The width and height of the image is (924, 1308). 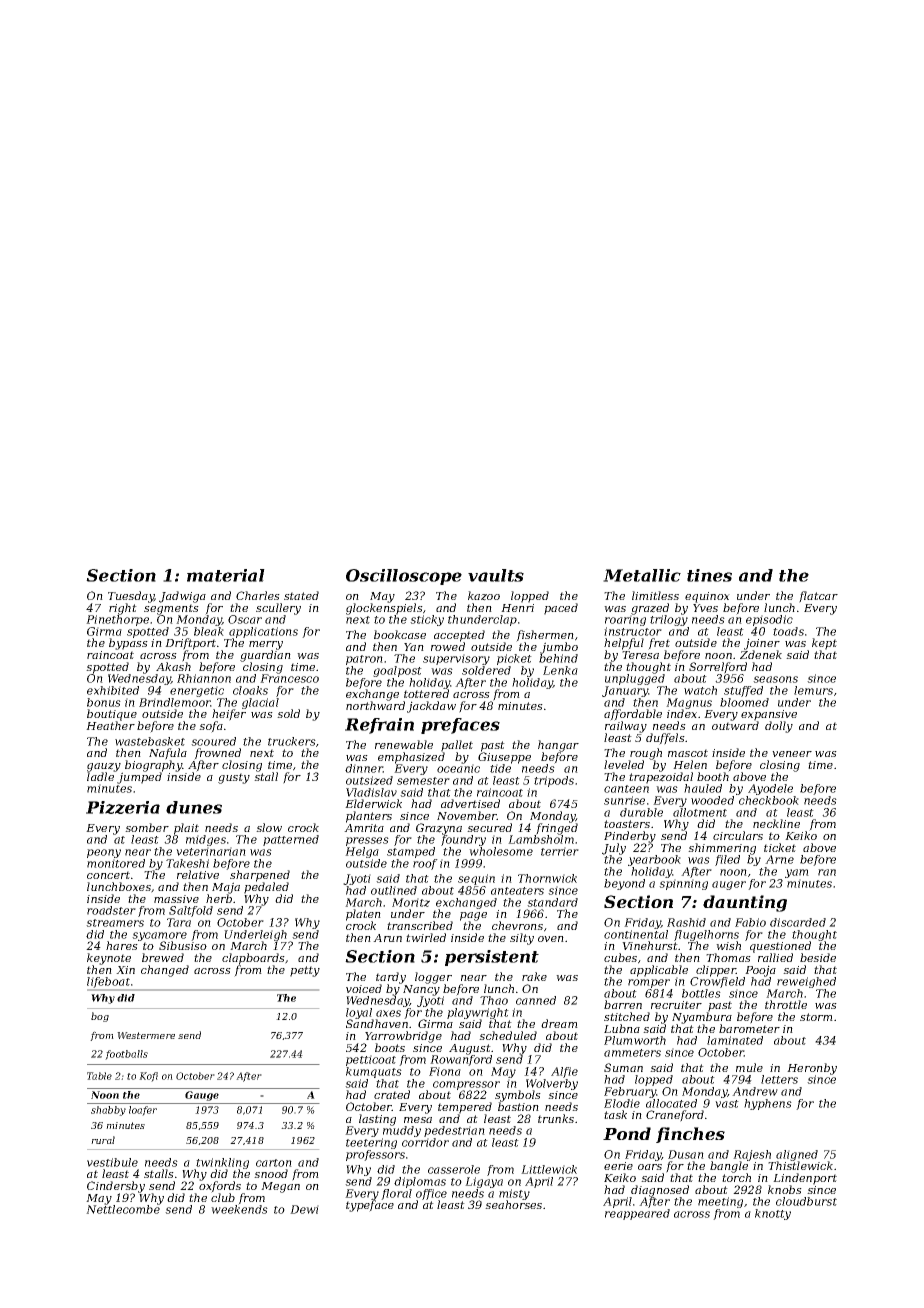 What do you see at coordinates (459, 636) in the image?
I see `accepted` at bounding box center [459, 636].
